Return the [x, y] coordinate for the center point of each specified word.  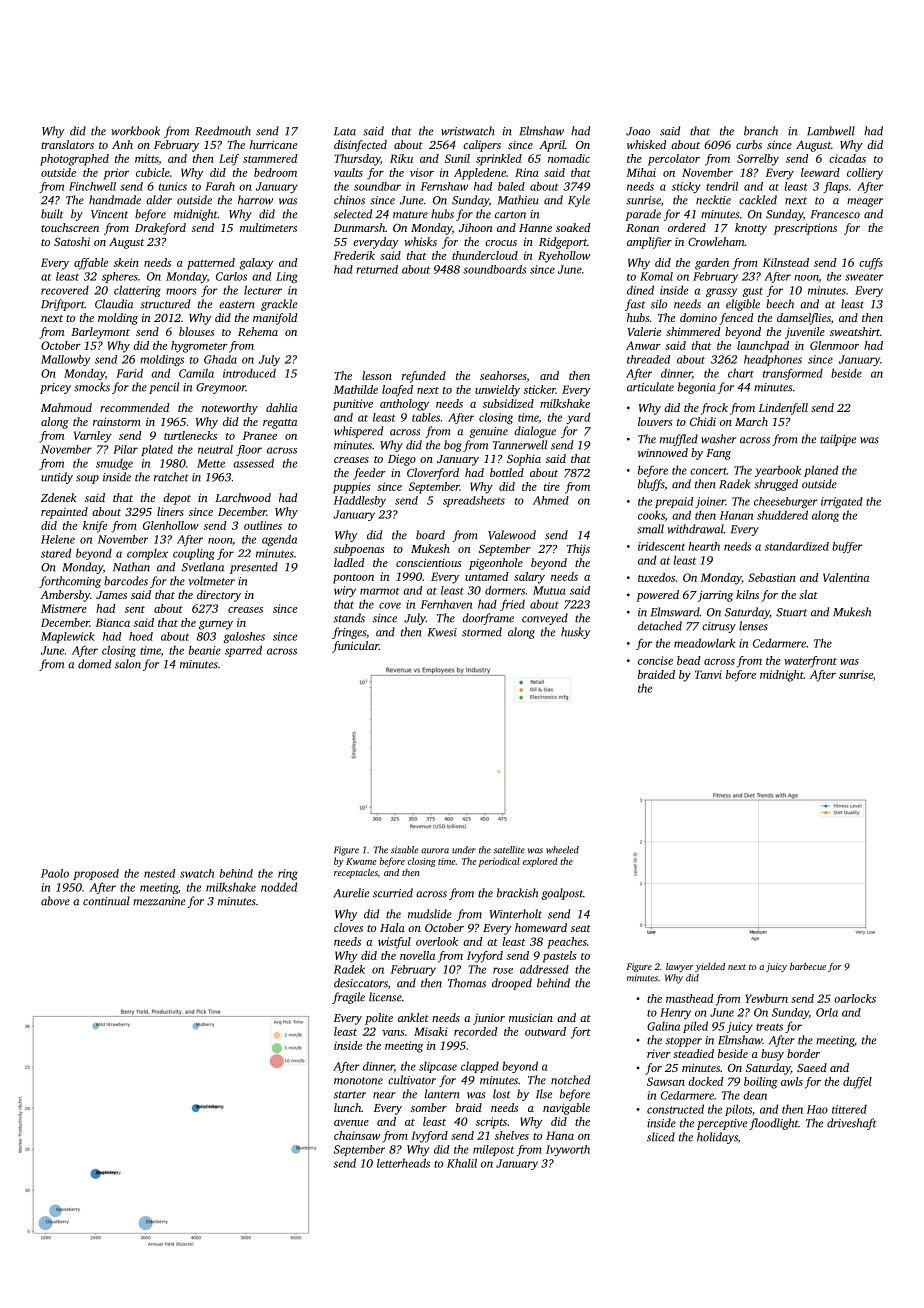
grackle [279, 305]
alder [159, 200]
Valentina [846, 577]
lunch [347, 1107]
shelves [512, 1135]
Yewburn [766, 998]
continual [106, 901]
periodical [499, 862]
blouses [196, 331]
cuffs [871, 264]
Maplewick [68, 637]
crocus [501, 243]
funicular [355, 647]
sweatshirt [855, 331]
